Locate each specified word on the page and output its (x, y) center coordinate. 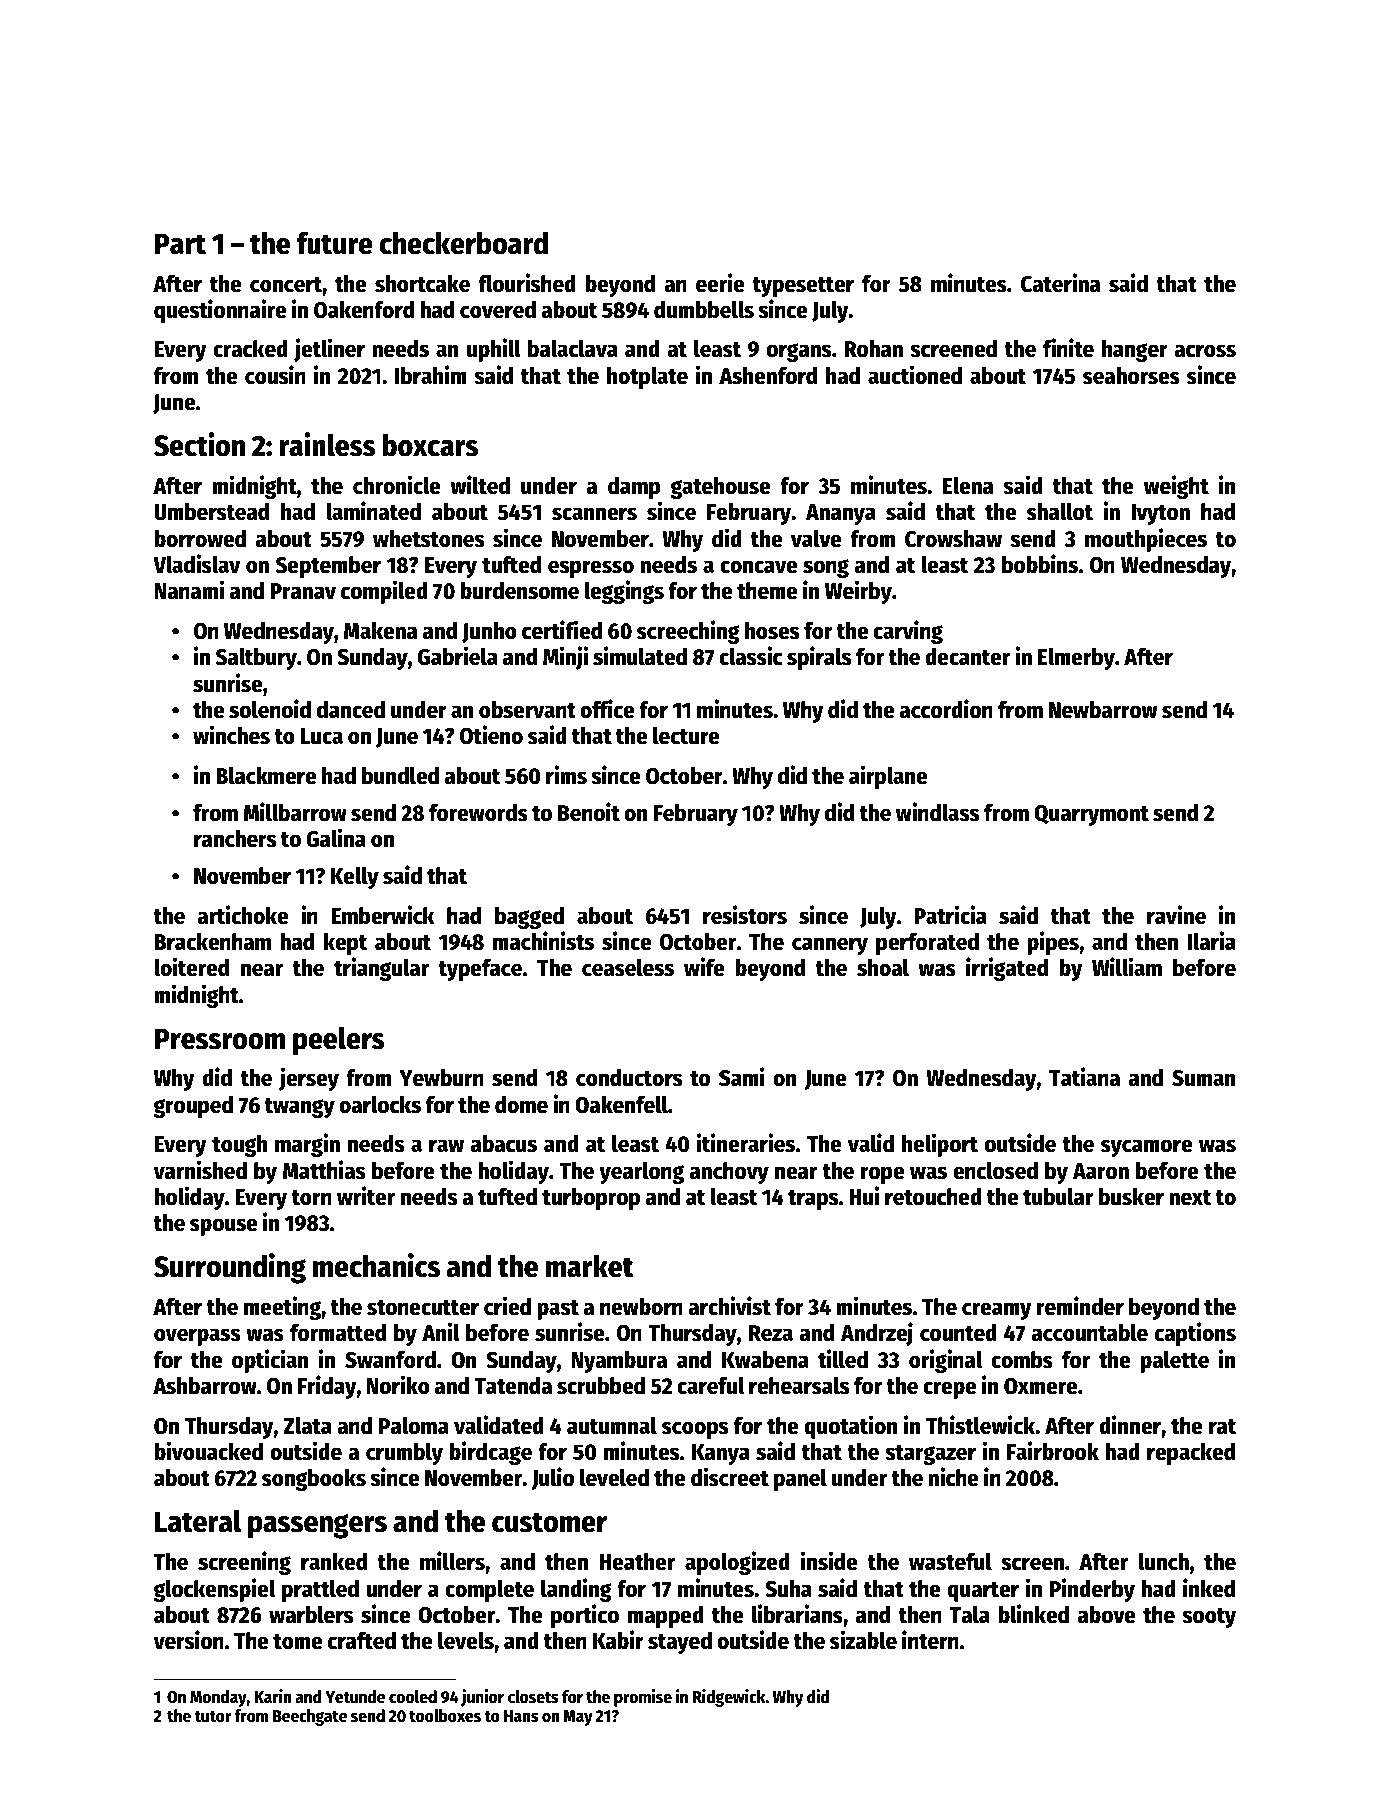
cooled (413, 1697)
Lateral (198, 1521)
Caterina (1060, 283)
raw (446, 1146)
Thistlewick (980, 1425)
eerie (720, 283)
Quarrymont (1091, 815)
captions (1195, 1334)
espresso (591, 569)
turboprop (591, 1199)
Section (199, 444)
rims (566, 775)
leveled (614, 1478)
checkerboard (463, 243)
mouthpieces (1146, 540)
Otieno (491, 735)
